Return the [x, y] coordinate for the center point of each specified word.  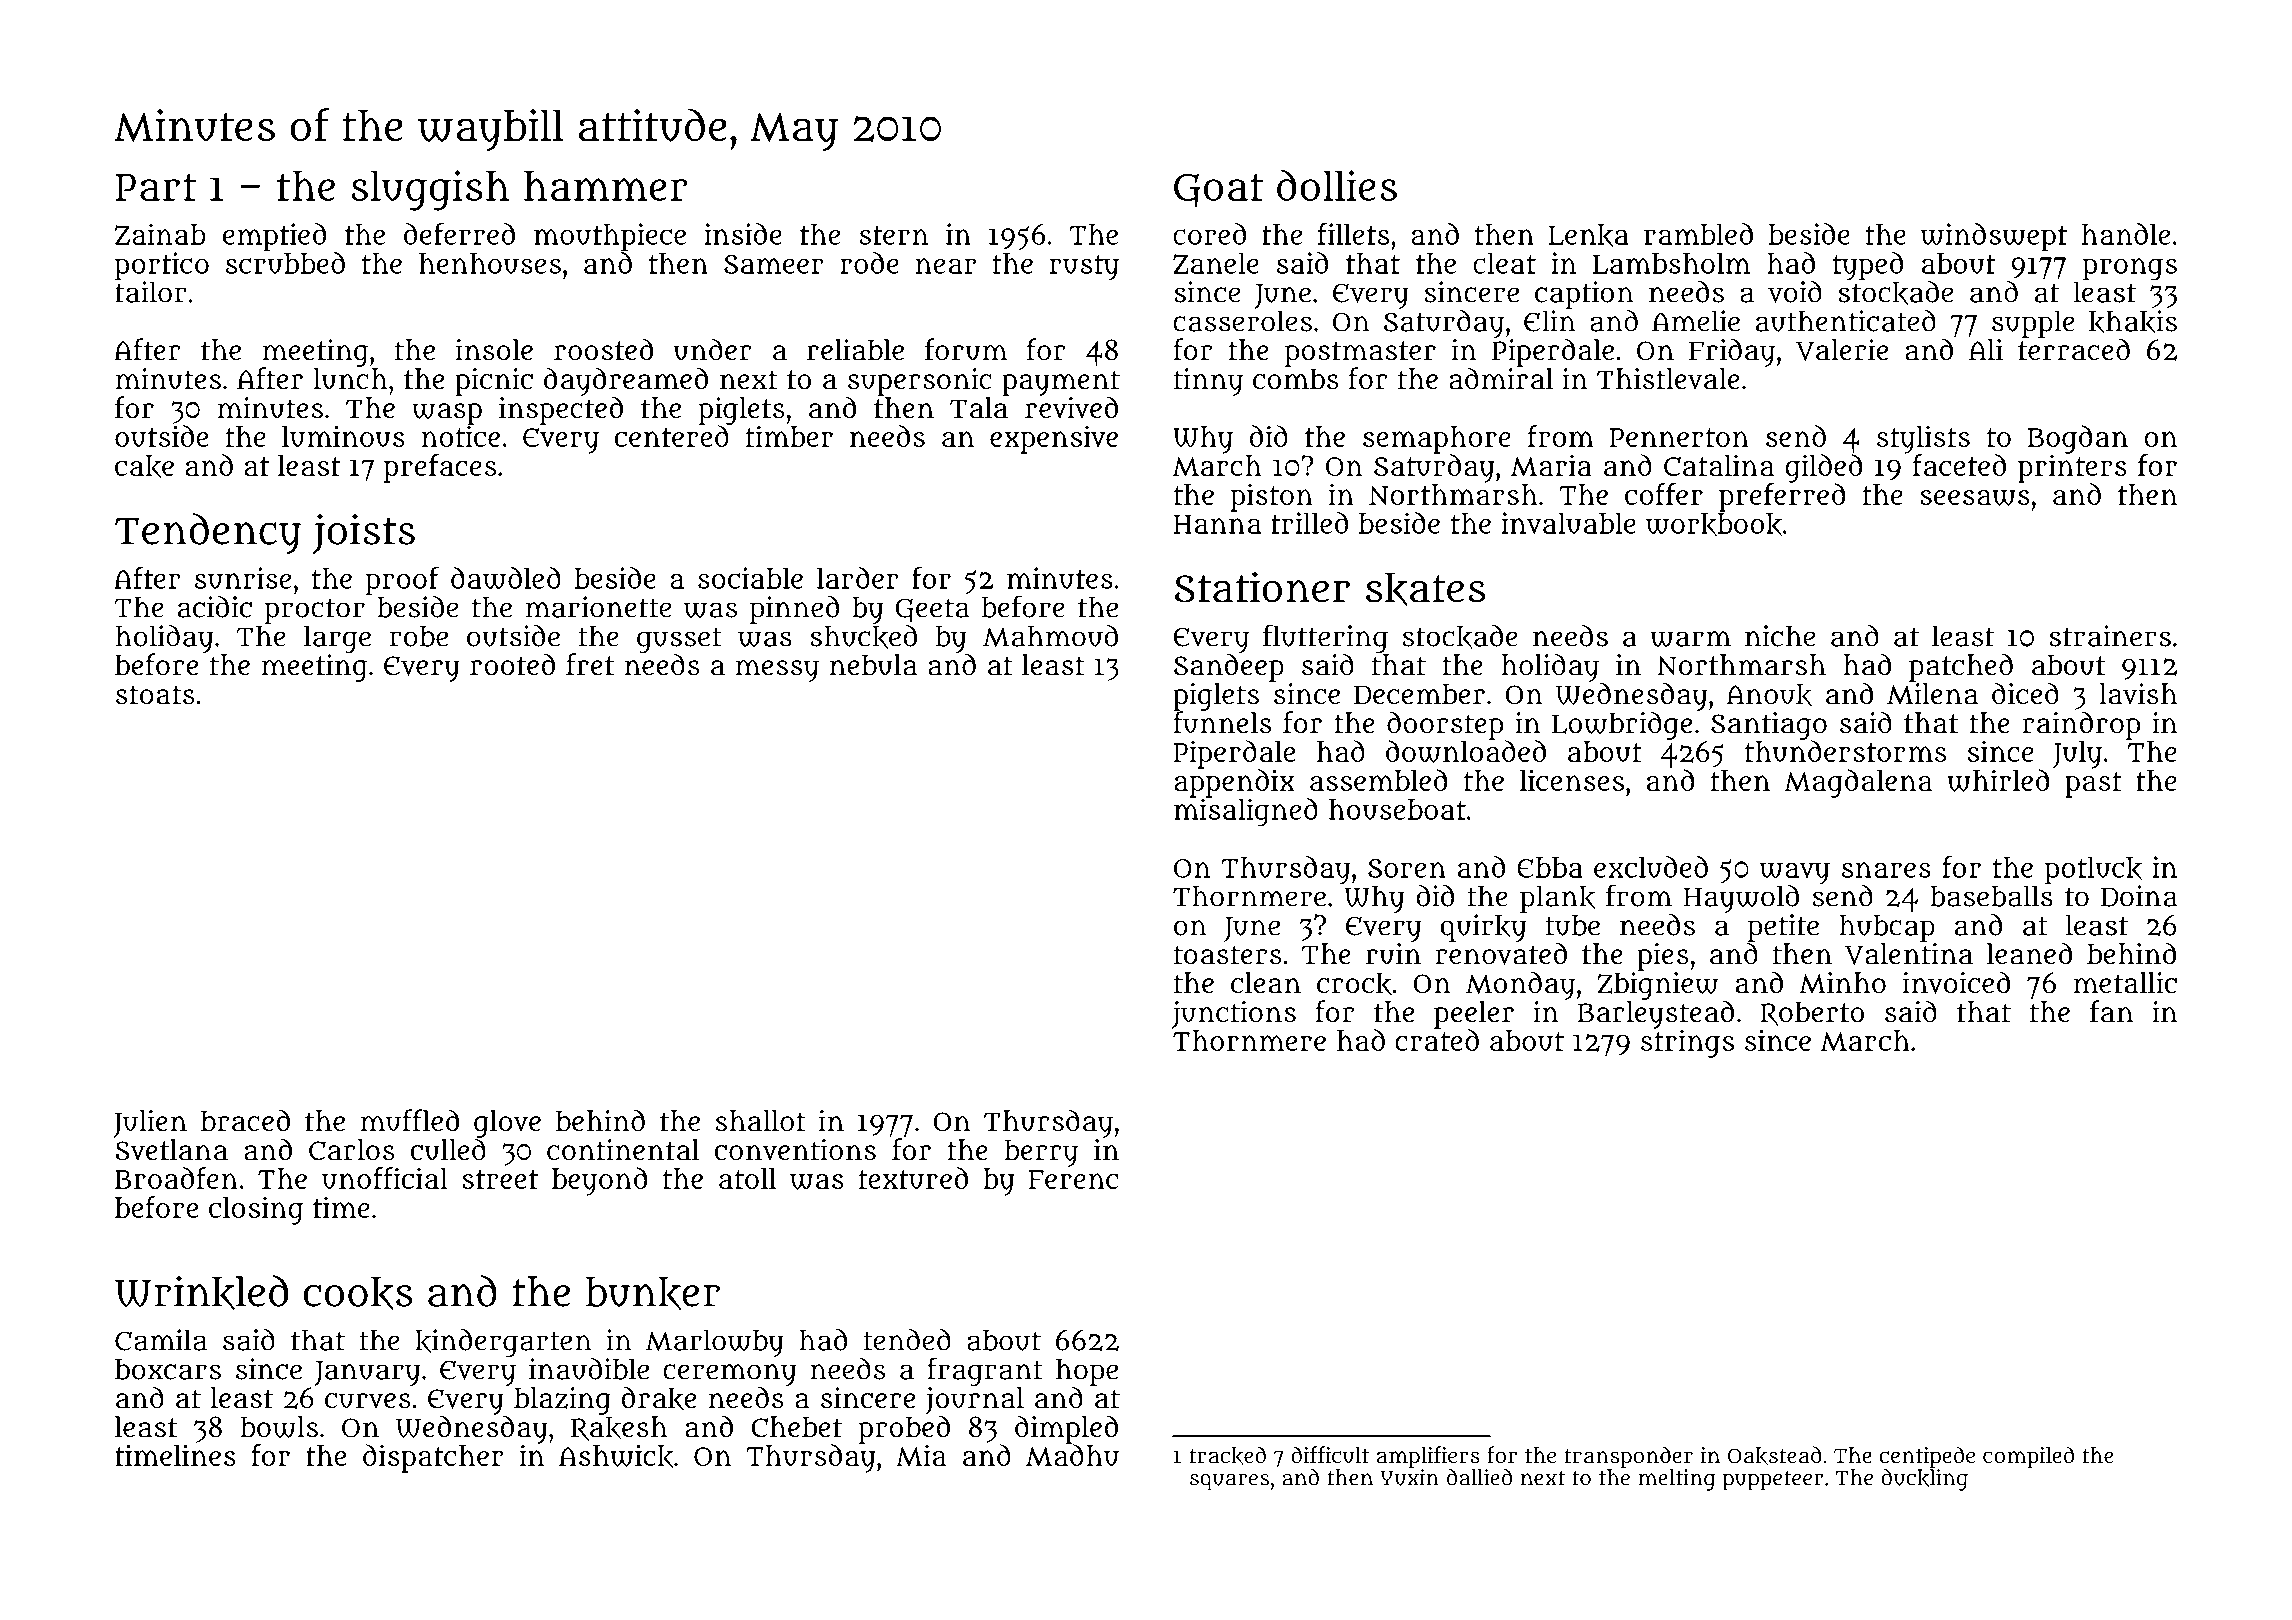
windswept [1994, 237]
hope [1087, 1372]
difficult [1330, 1455]
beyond [599, 1181]
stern [894, 235]
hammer [606, 185]
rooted [512, 664]
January [368, 1373]
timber [789, 436]
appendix [1234, 783]
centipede [1927, 1457]
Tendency [208, 533]
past [2093, 785]
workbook [1714, 524]
